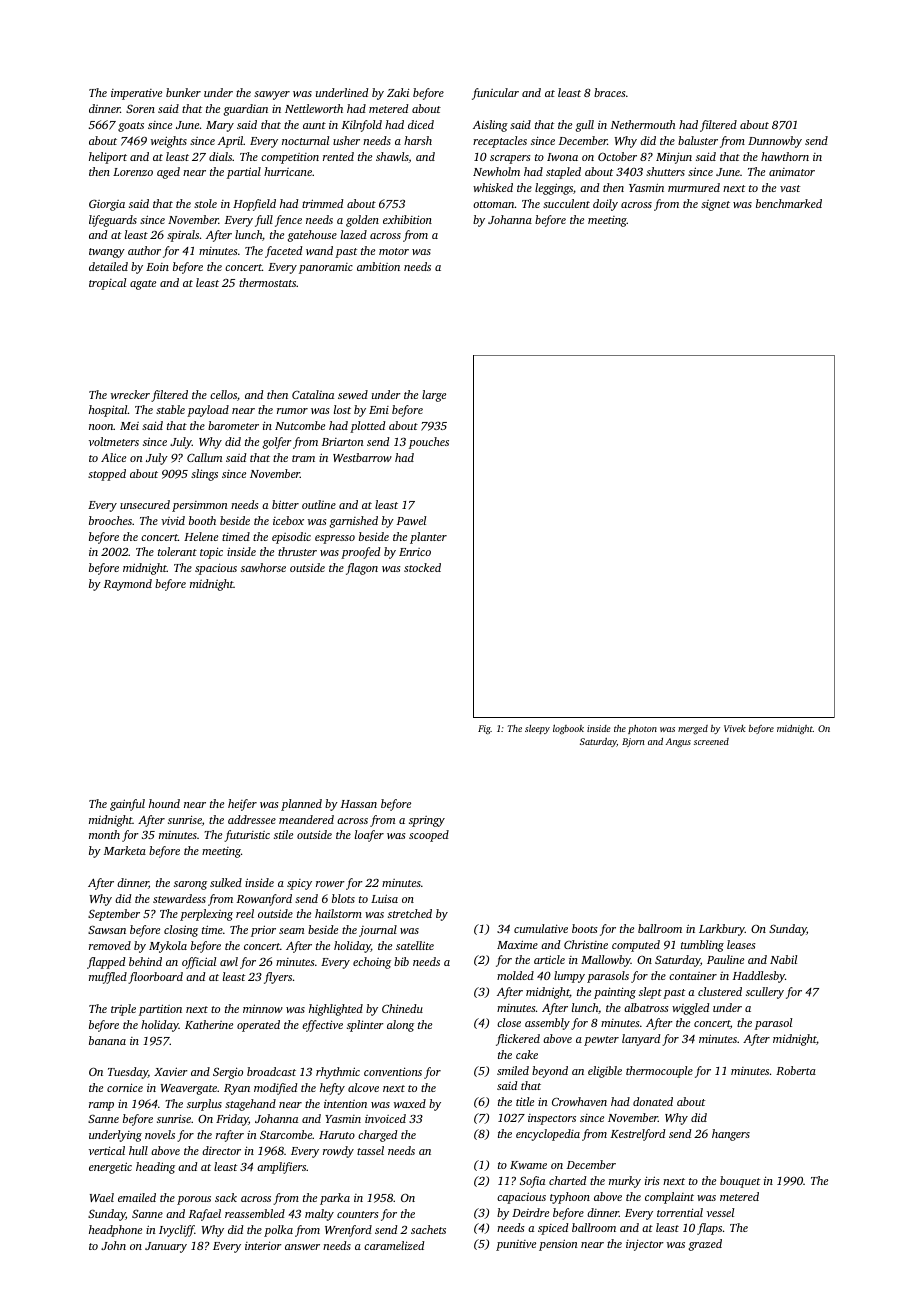 This image has height=1308, width=924. I want to click on bunker, so click(183, 92).
